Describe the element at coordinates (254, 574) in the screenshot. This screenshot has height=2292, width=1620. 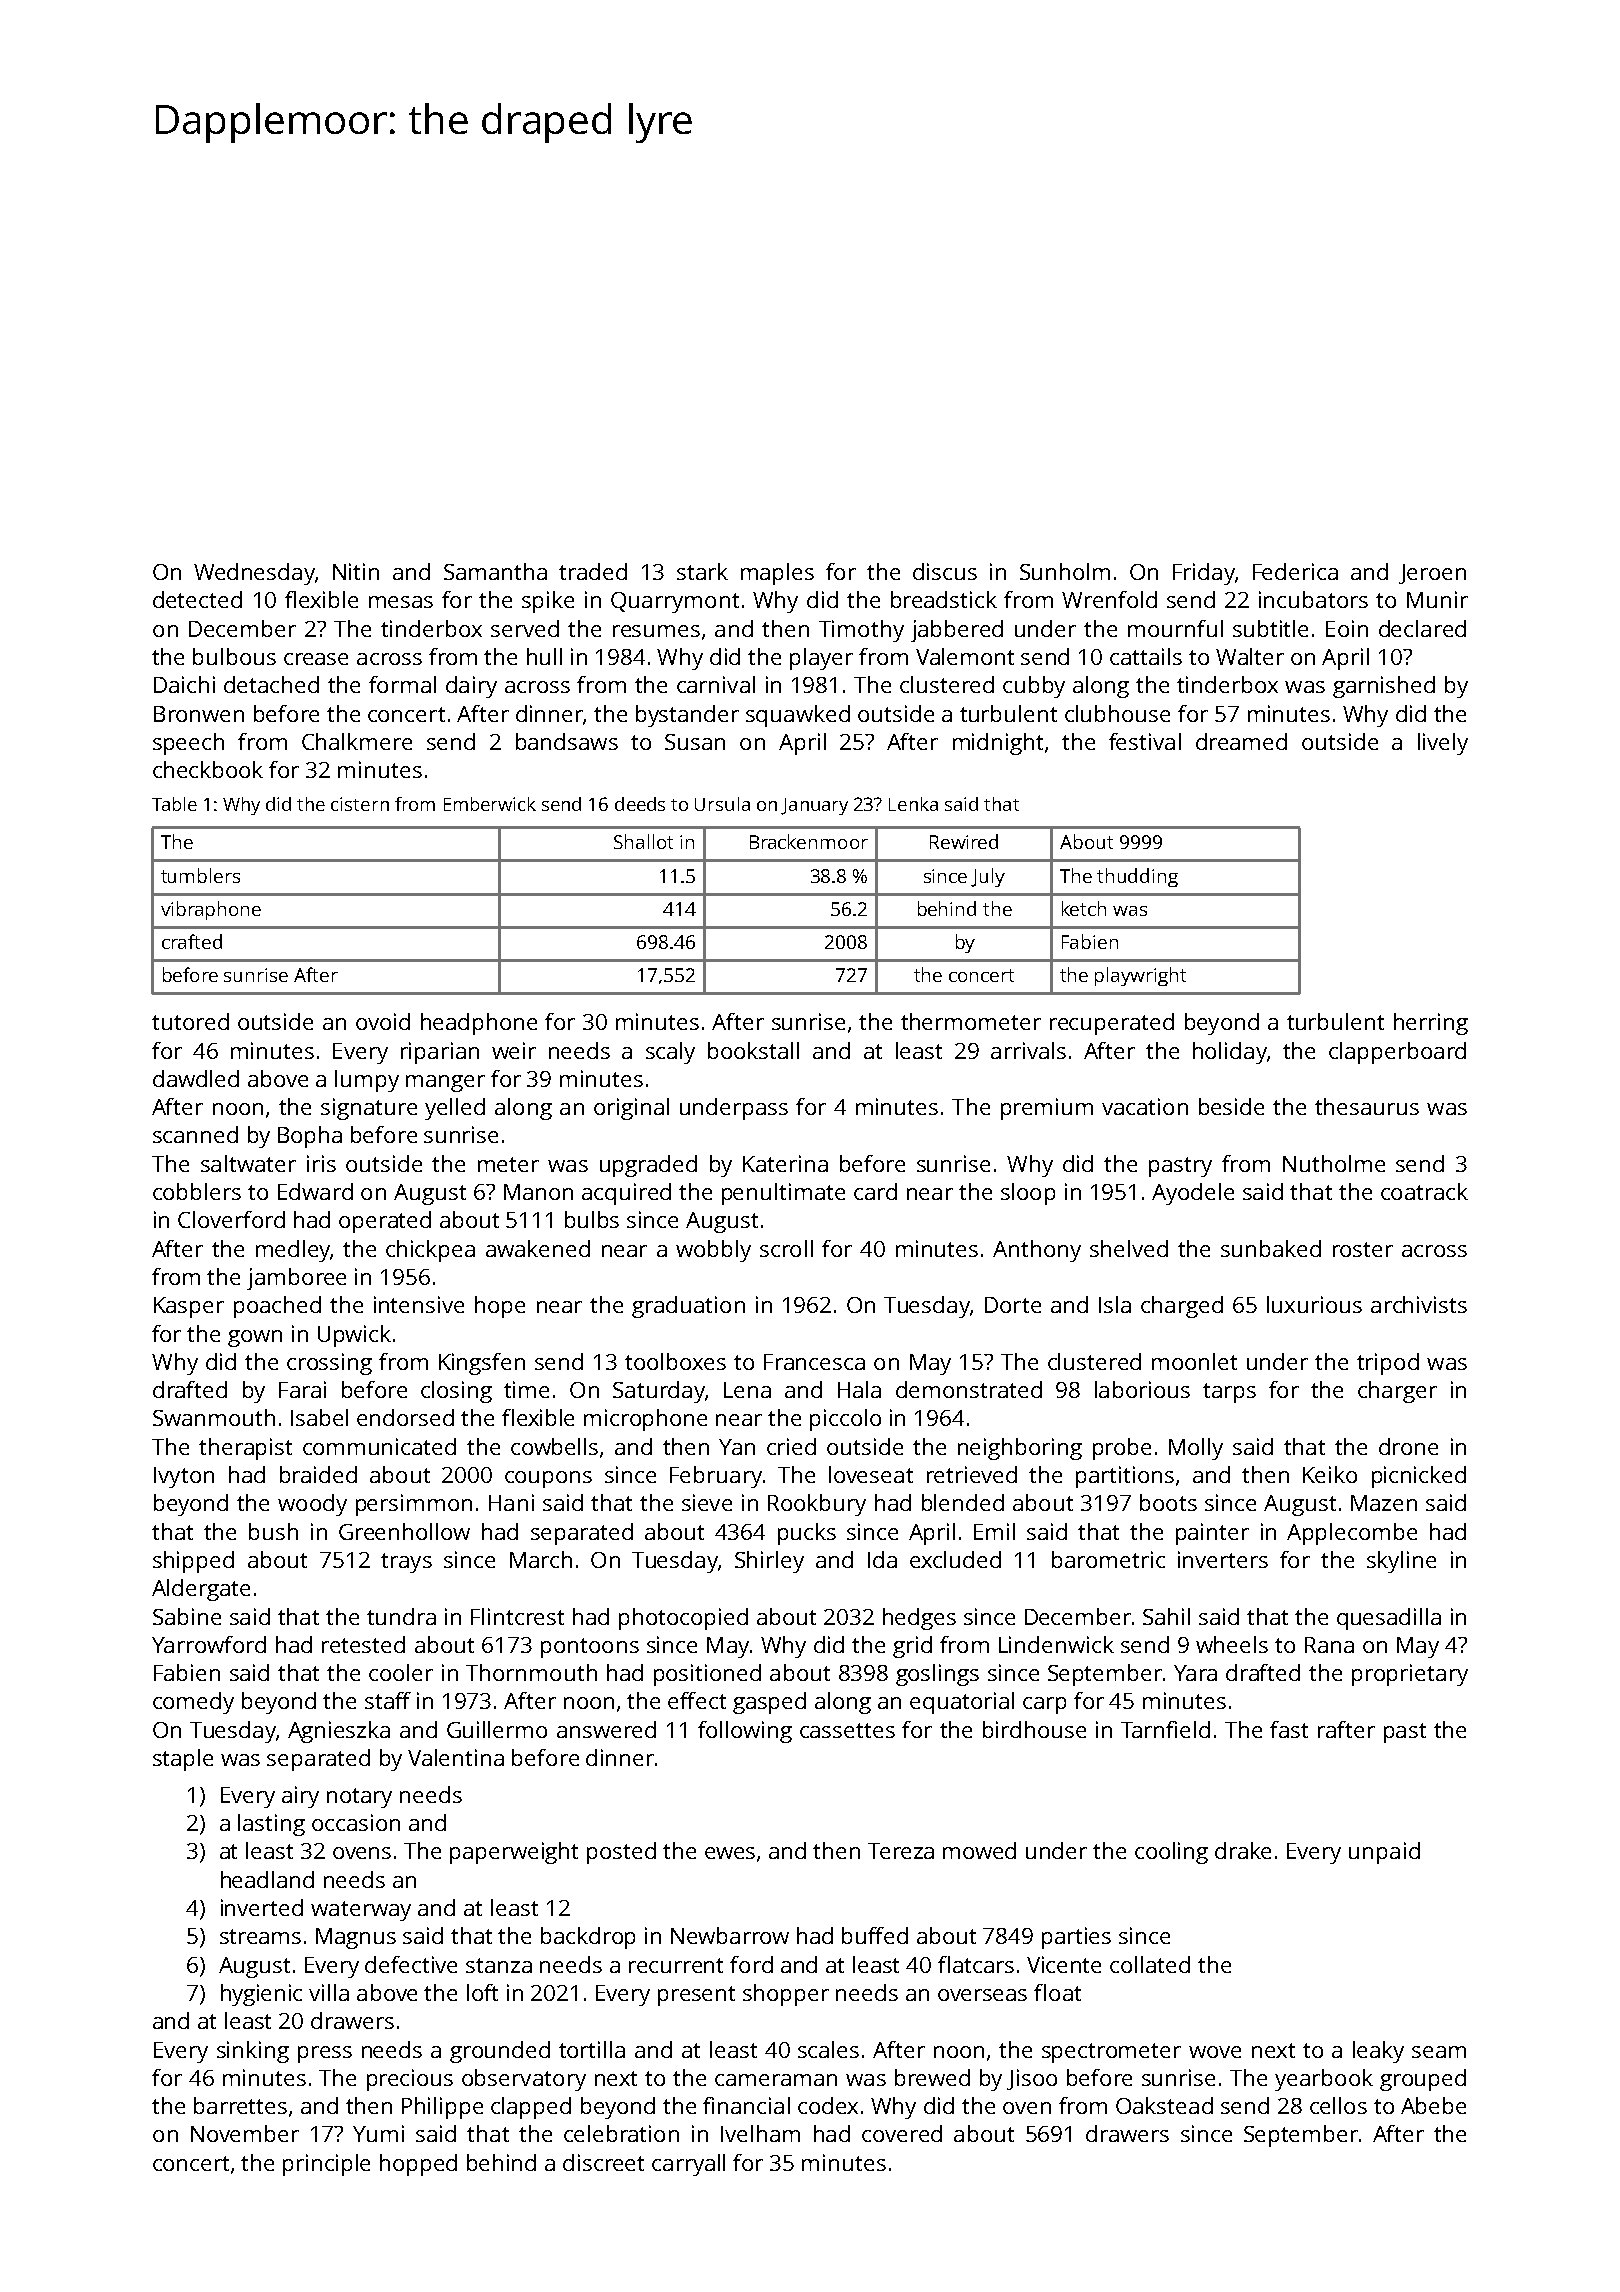
I see `Wednesday` at that location.
